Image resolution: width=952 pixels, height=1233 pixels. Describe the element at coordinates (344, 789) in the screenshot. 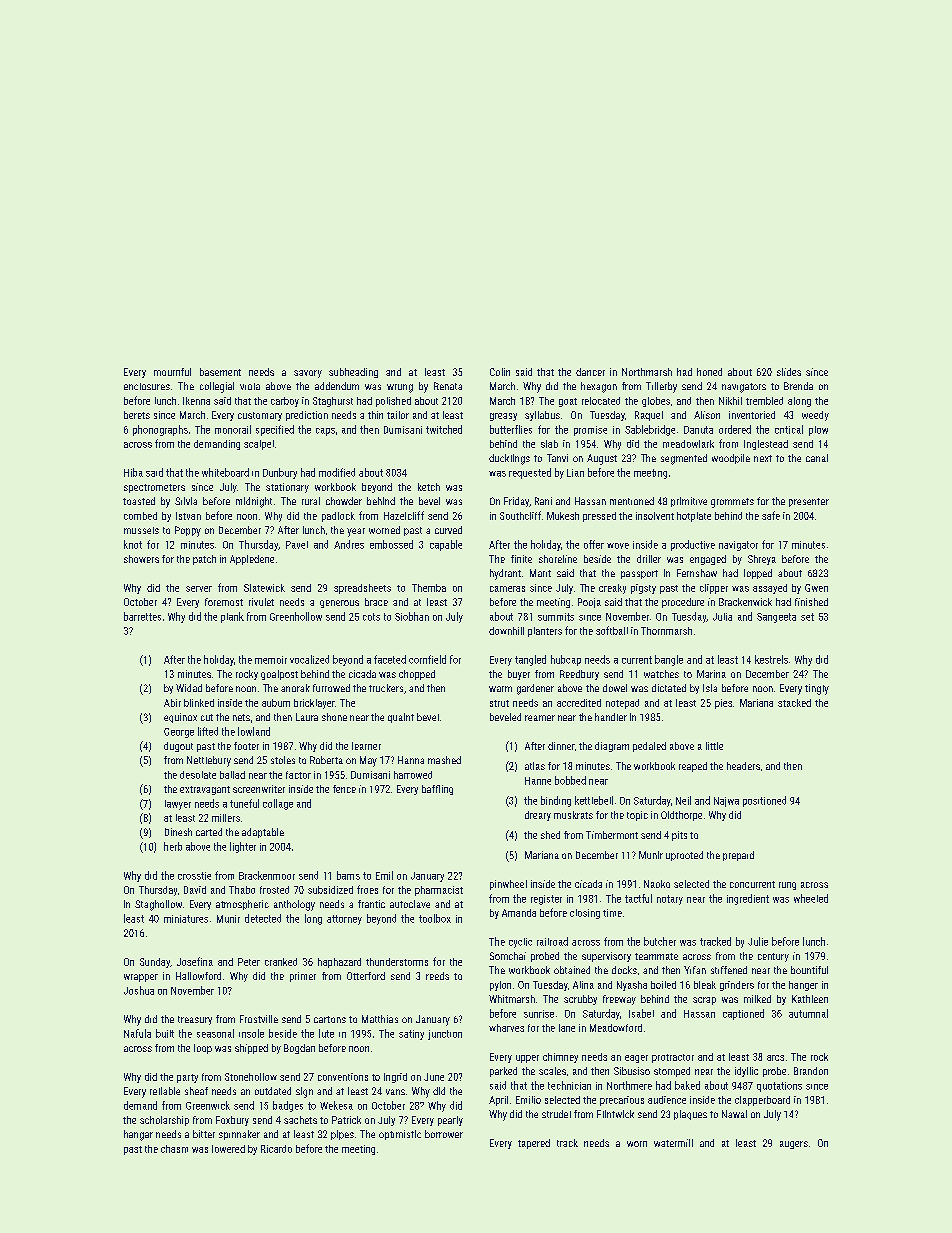

I see `fence` at that location.
